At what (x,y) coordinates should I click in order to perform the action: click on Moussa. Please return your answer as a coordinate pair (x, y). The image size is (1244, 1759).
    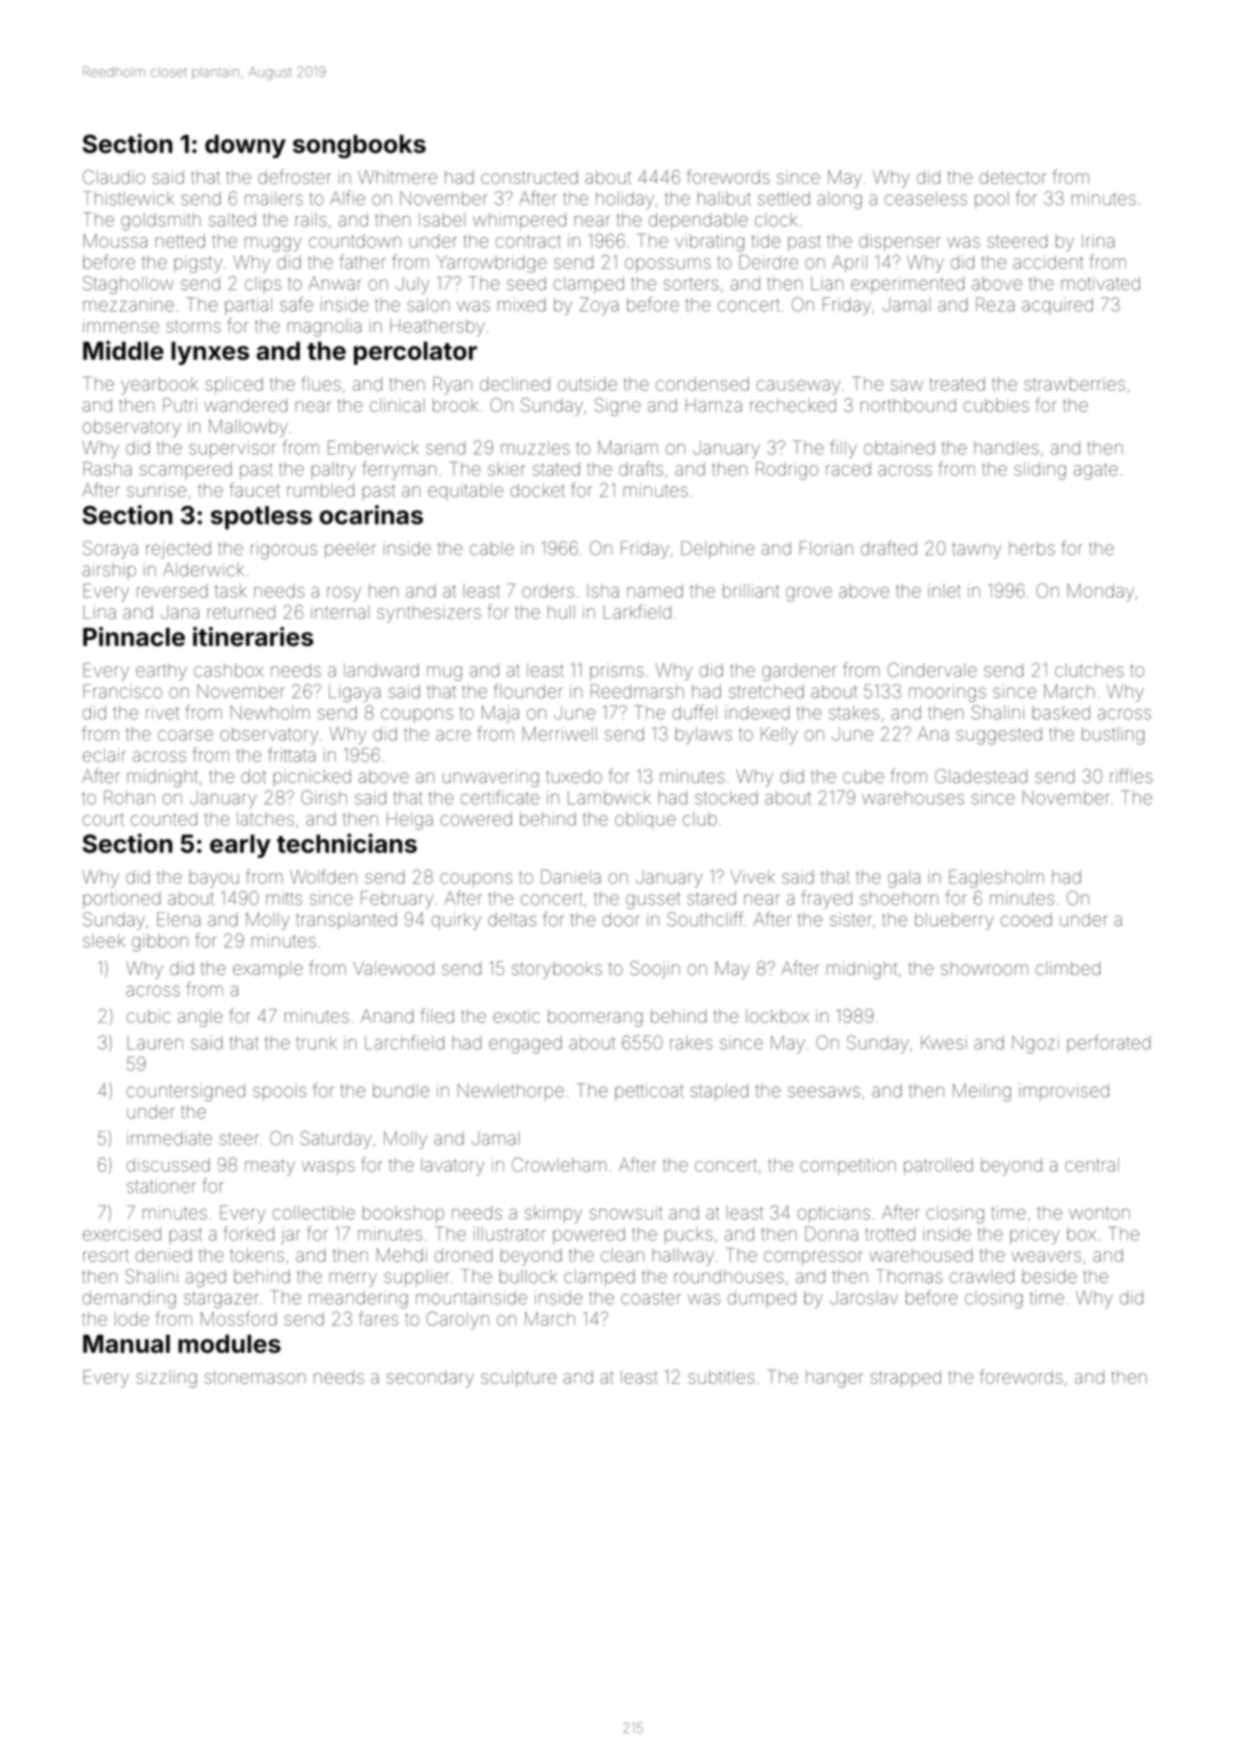
    Looking at the image, I should click on (115, 241).
